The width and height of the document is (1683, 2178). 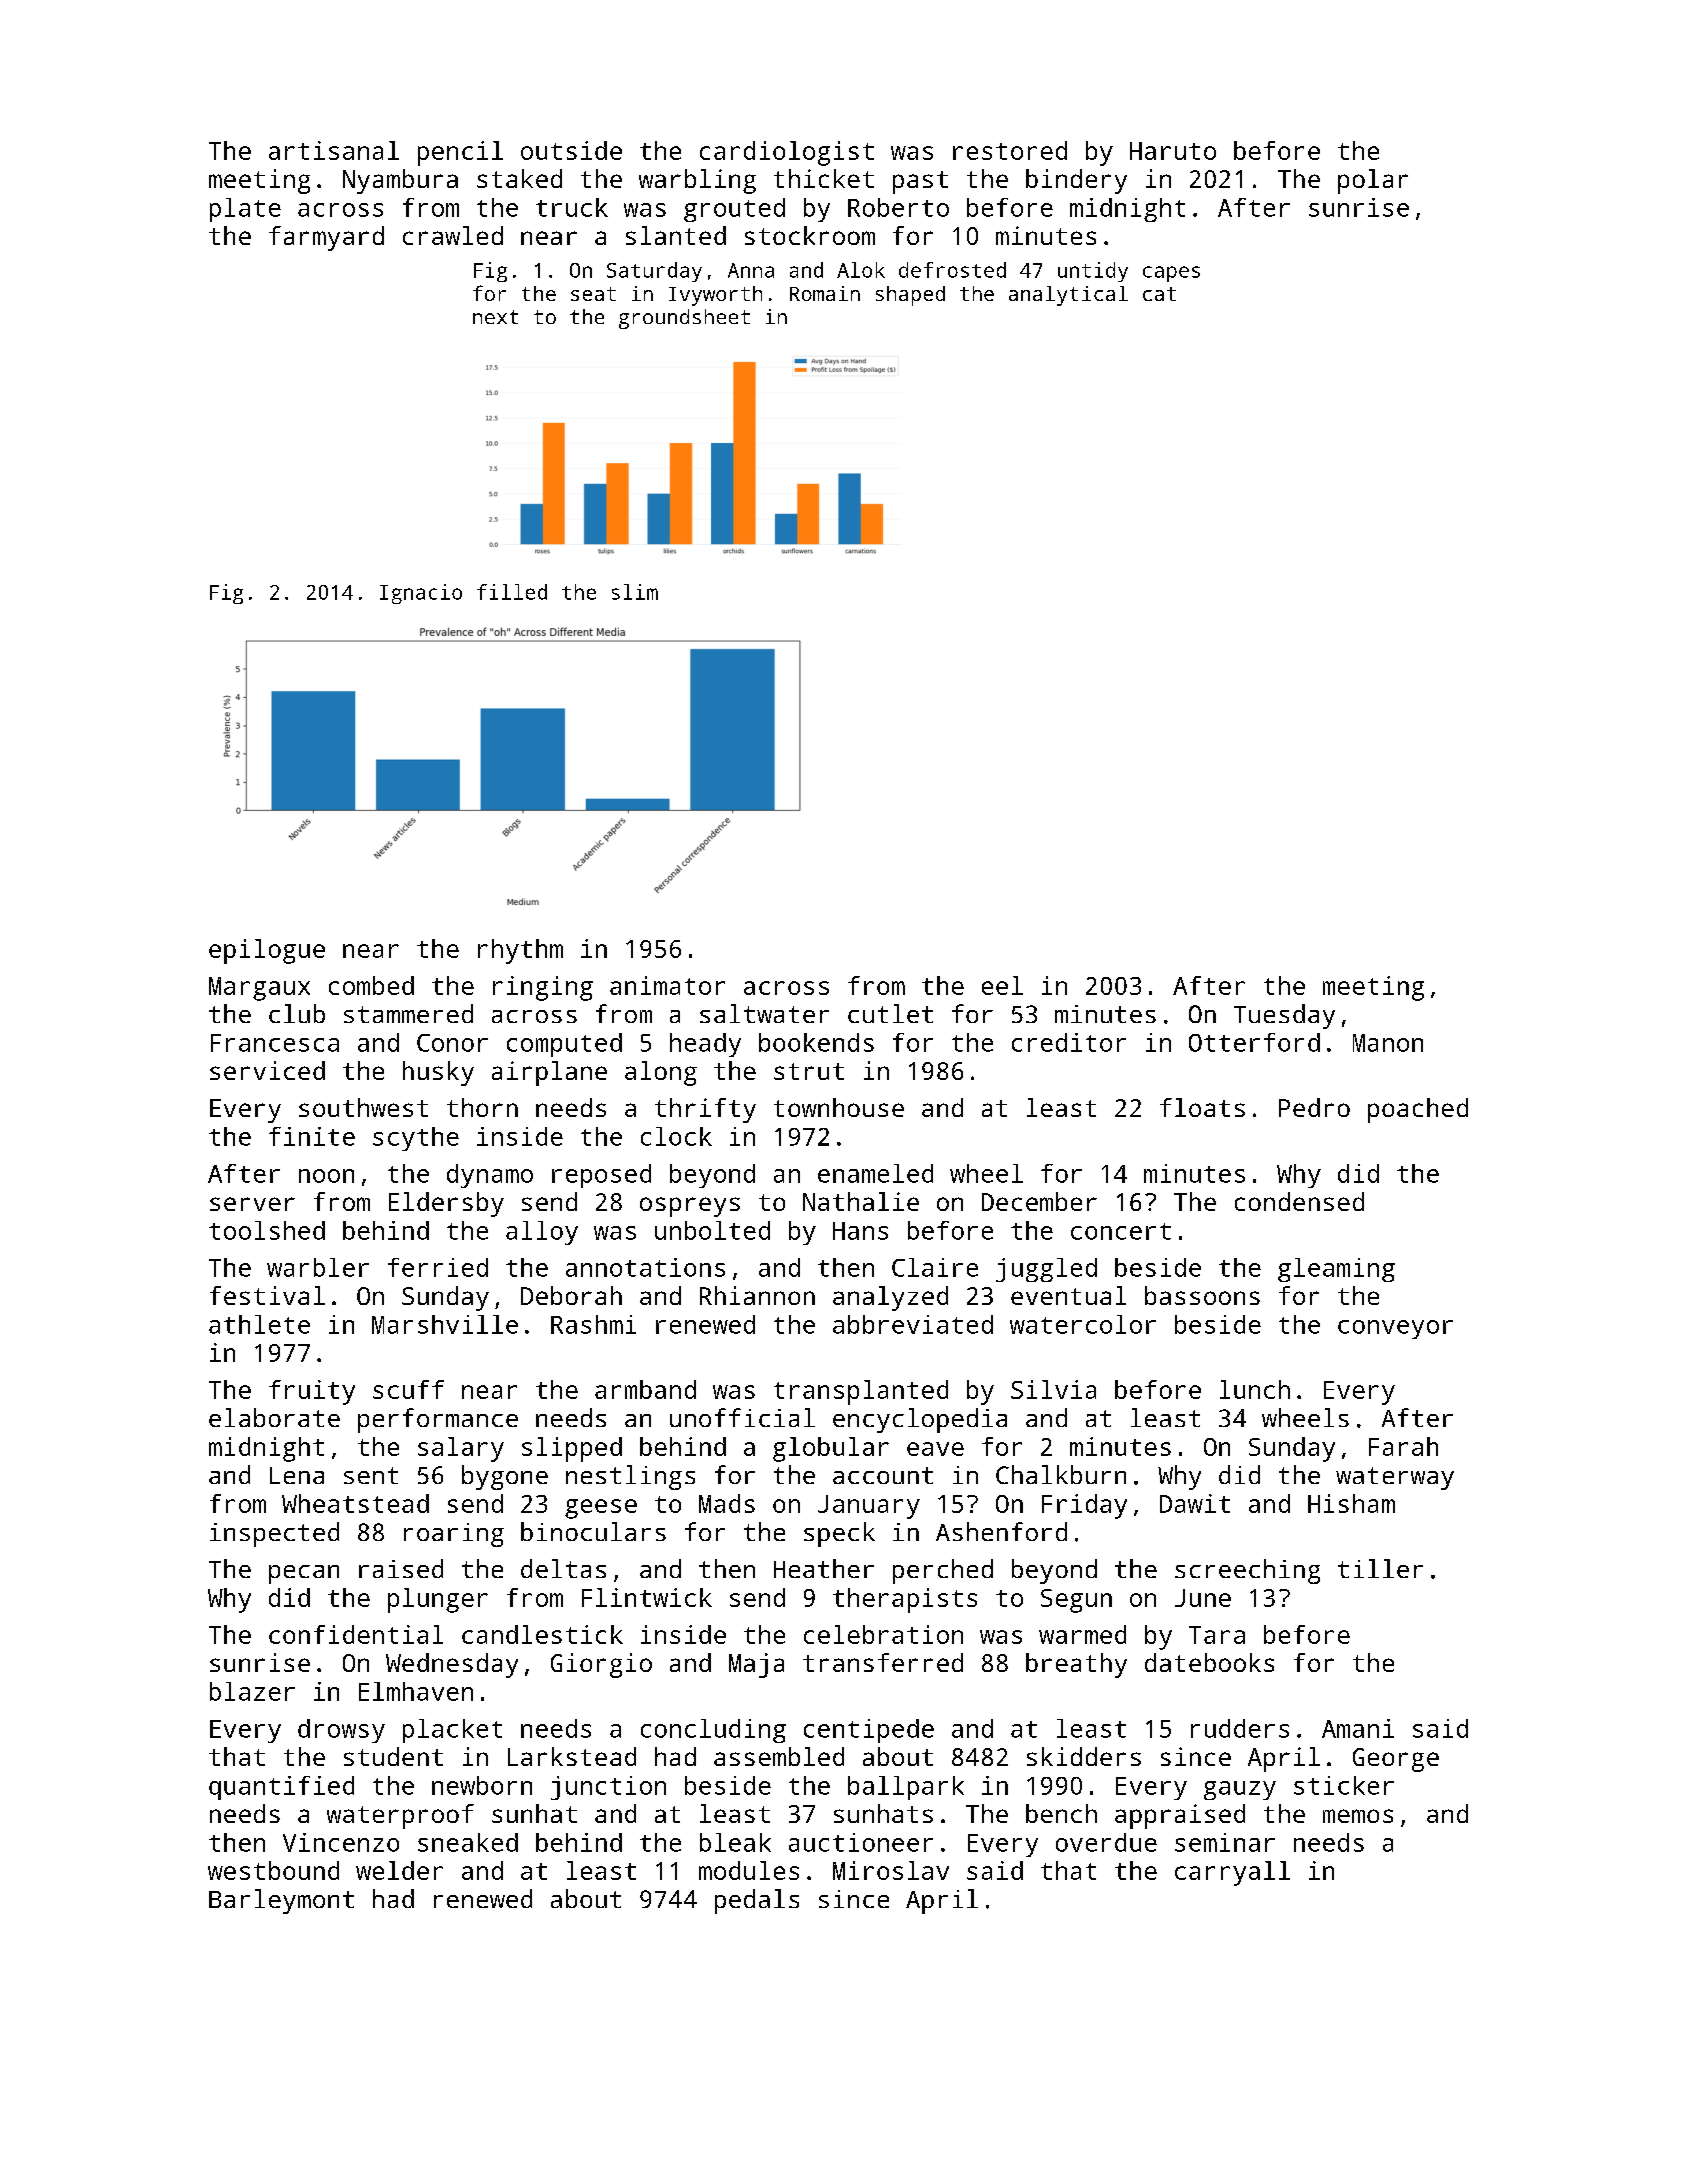 I want to click on memos, so click(x=1358, y=1816).
